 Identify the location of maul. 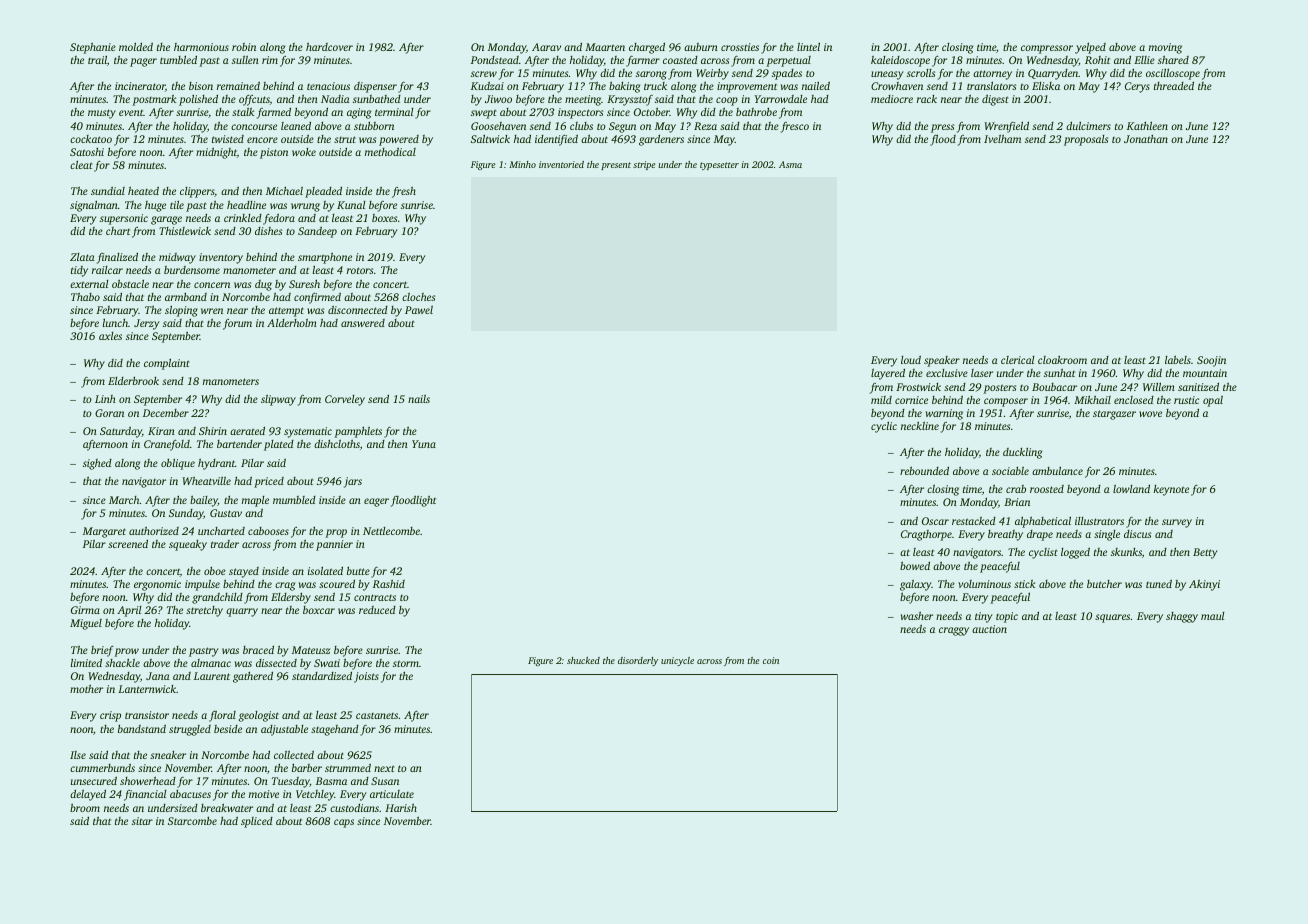
(1213, 616).
